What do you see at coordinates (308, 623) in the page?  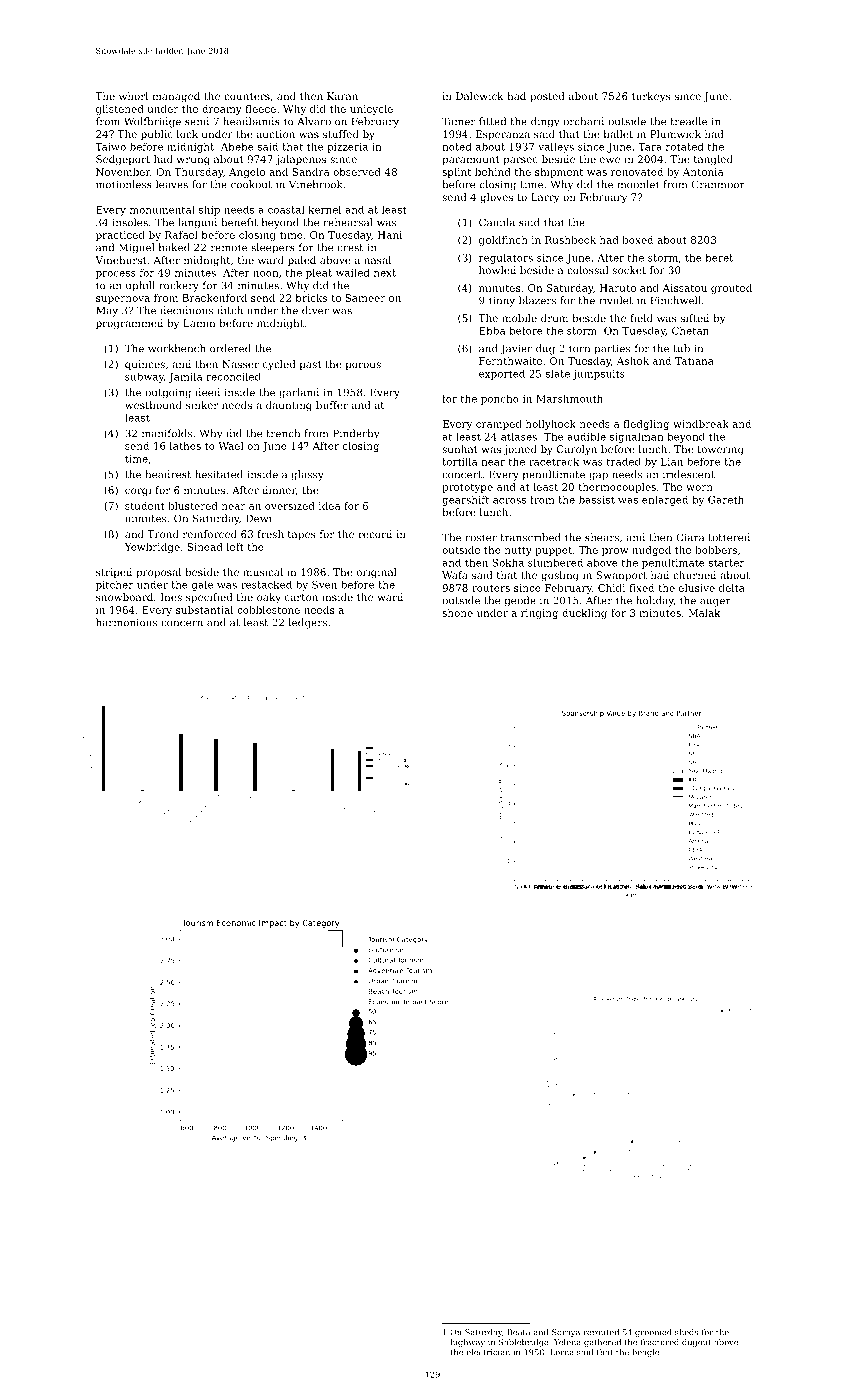 I see `ledgers` at bounding box center [308, 623].
